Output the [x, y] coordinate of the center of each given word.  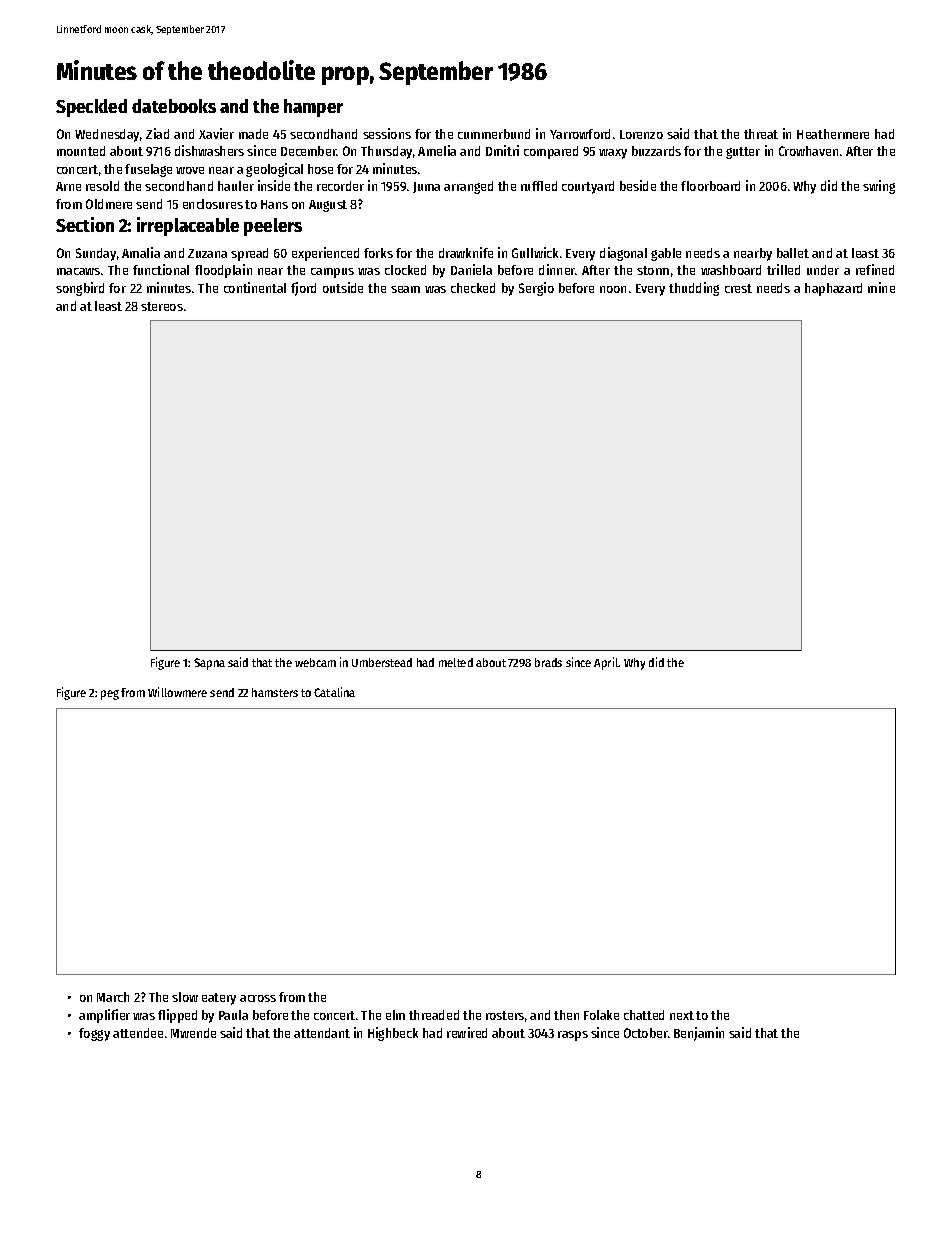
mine [881, 287]
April [606, 663]
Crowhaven [808, 151]
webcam [315, 662]
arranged [468, 187]
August [328, 206]
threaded [434, 1015]
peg [110, 695]
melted [456, 662]
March [113, 997]
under [823, 270]
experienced [325, 254]
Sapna [209, 664]
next [682, 1015]
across [258, 998]
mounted [81, 151]
